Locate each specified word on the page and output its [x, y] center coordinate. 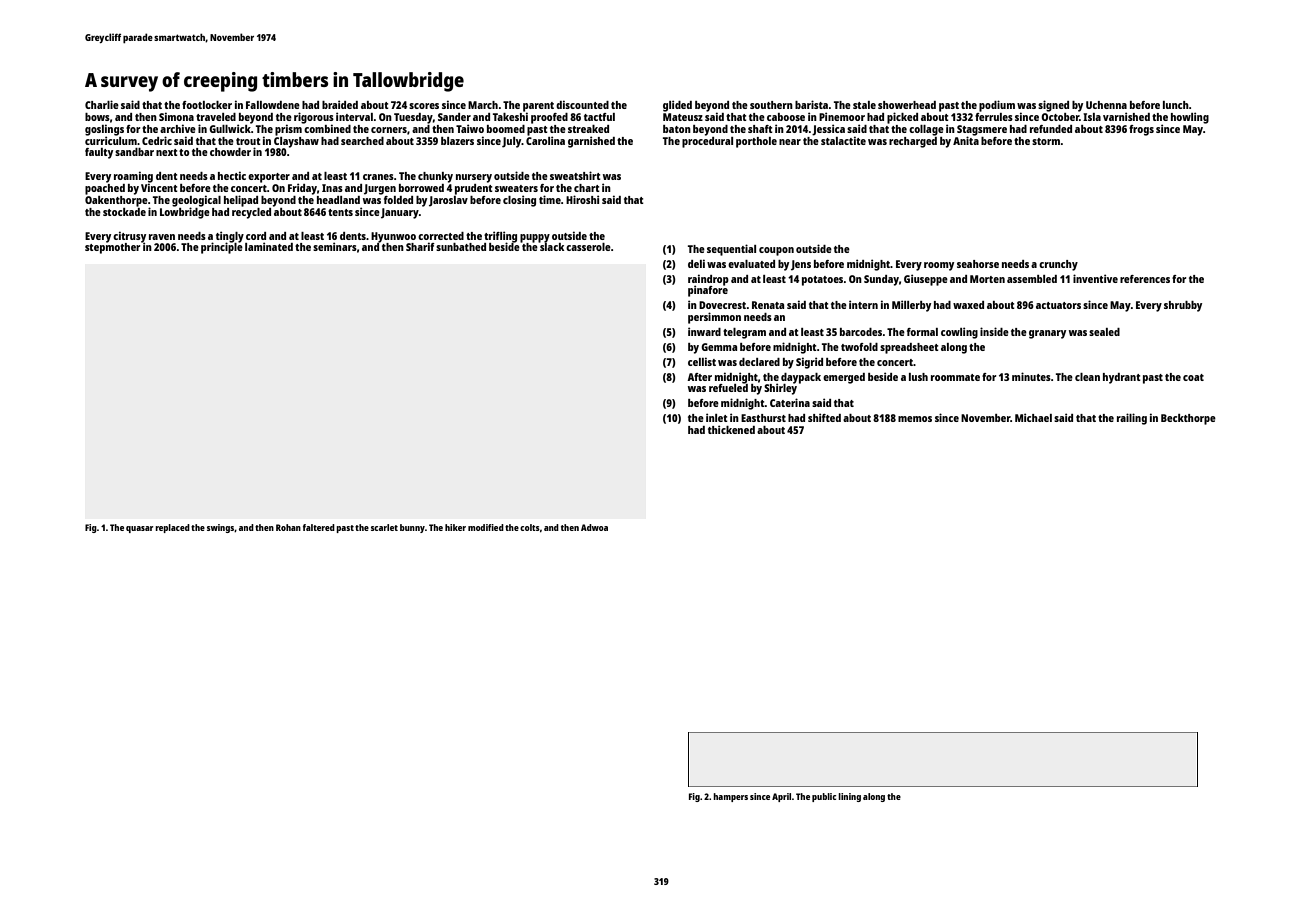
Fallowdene [273, 105]
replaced [172, 528]
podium [997, 106]
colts [530, 527]
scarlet [384, 527]
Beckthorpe [1188, 419]
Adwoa [594, 527]
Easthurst [763, 418]
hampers [730, 797]
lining [849, 797]
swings [220, 528]
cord [256, 236]
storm [1046, 141]
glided [677, 106]
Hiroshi [582, 199]
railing [1132, 419]
